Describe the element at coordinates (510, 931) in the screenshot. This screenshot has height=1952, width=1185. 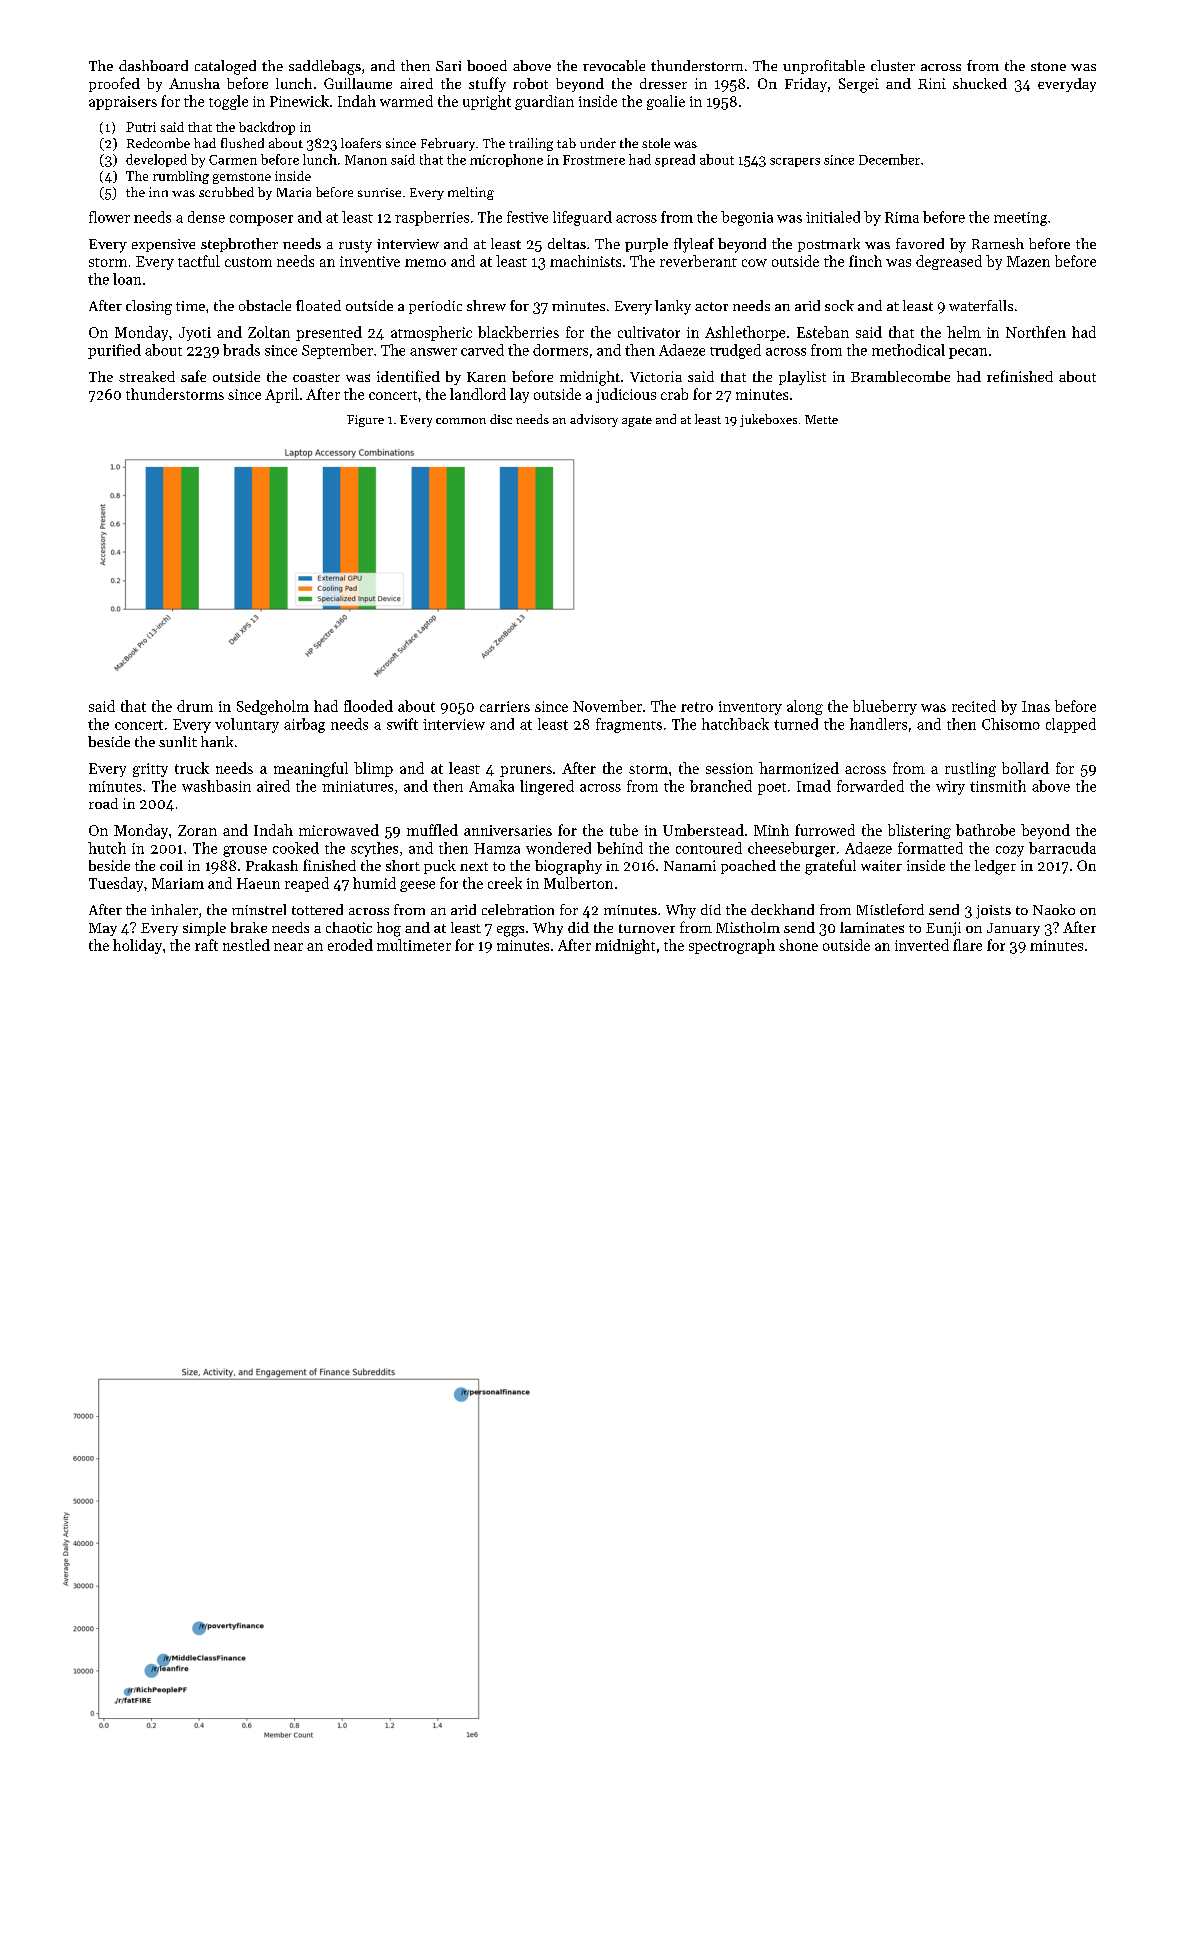
I see `eggs` at that location.
